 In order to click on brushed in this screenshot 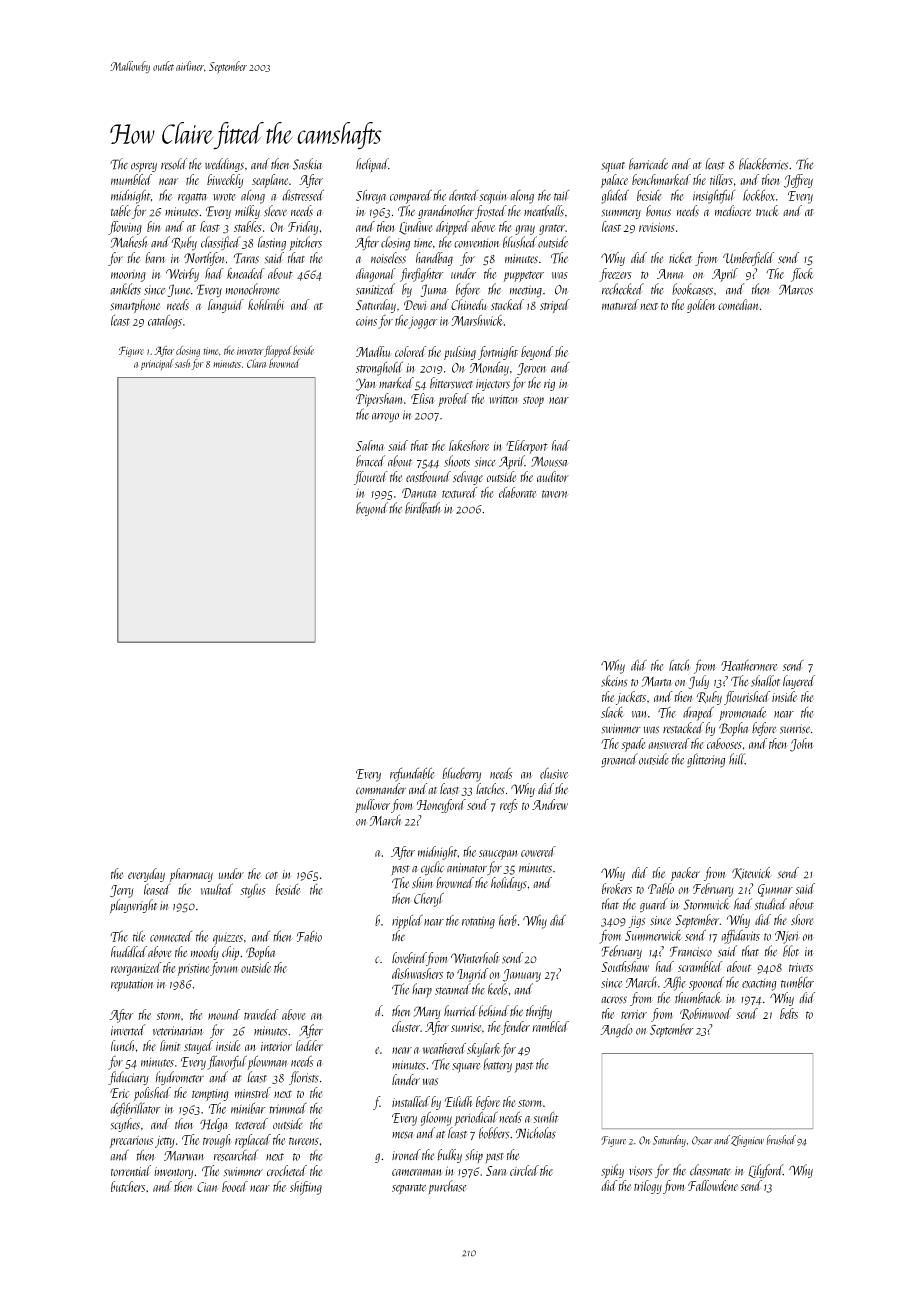, I will do `click(781, 1140)`.
